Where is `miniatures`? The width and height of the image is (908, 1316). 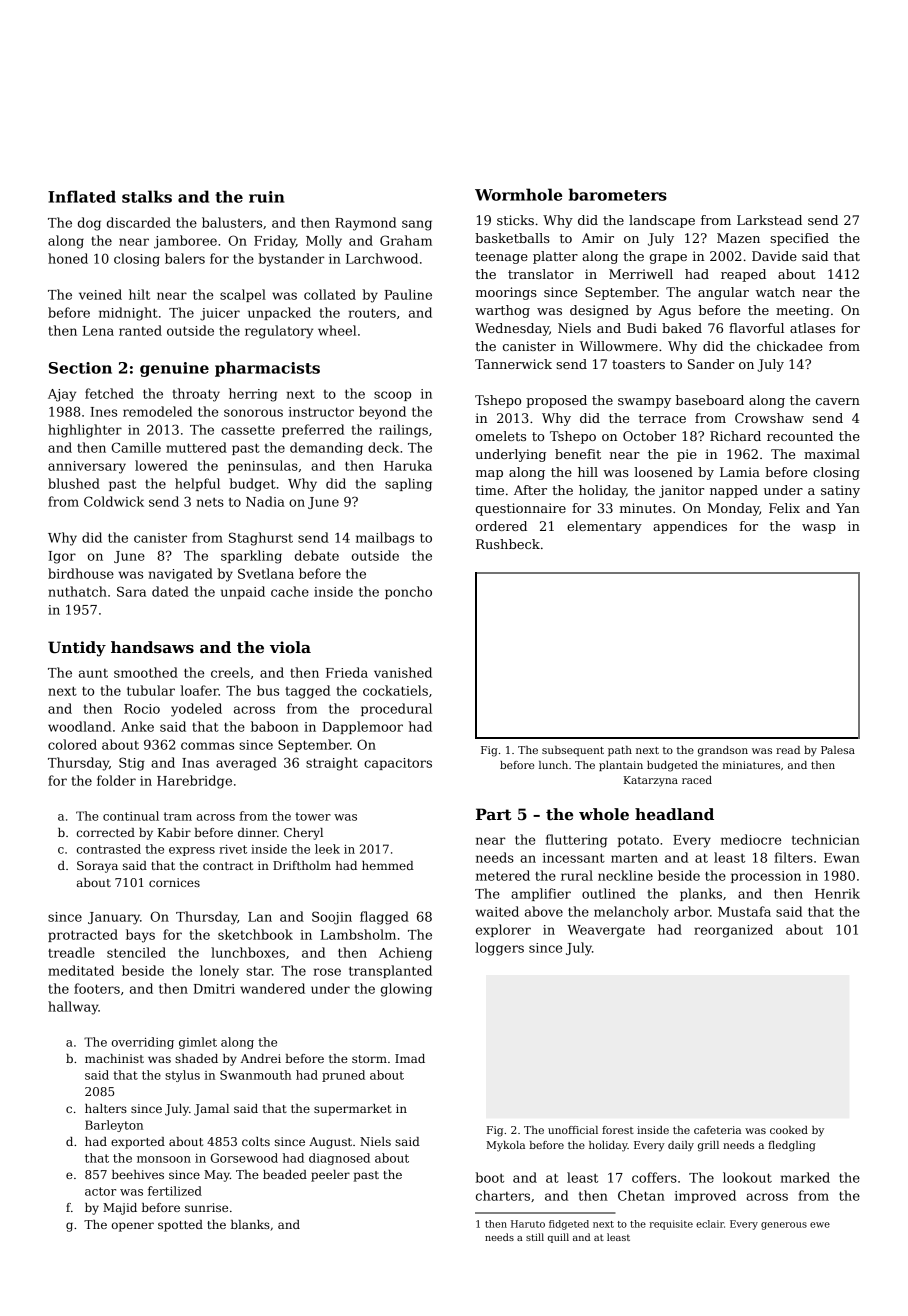 miniatures is located at coordinates (751, 765).
